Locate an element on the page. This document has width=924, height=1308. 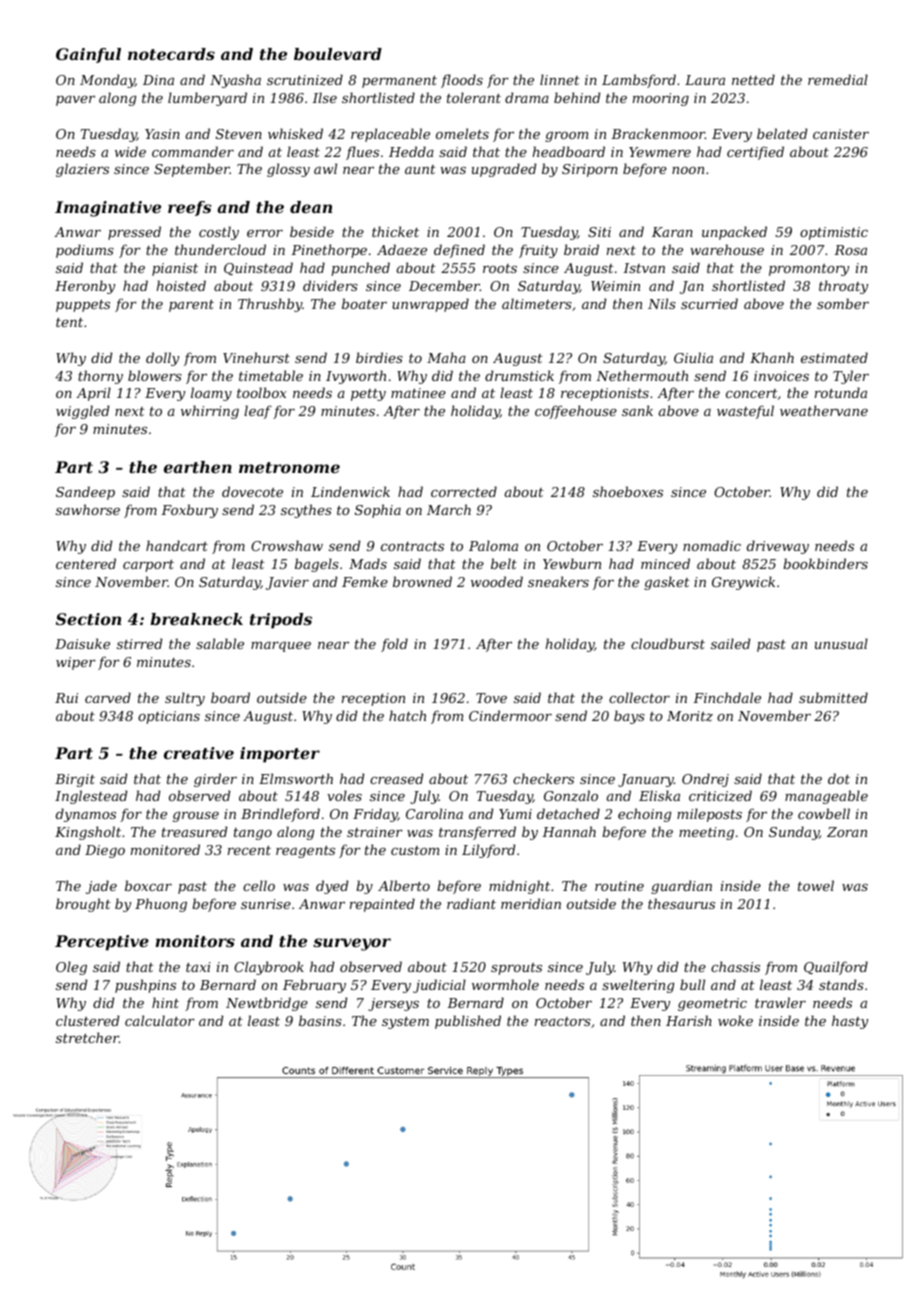
girder is located at coordinates (215, 780).
